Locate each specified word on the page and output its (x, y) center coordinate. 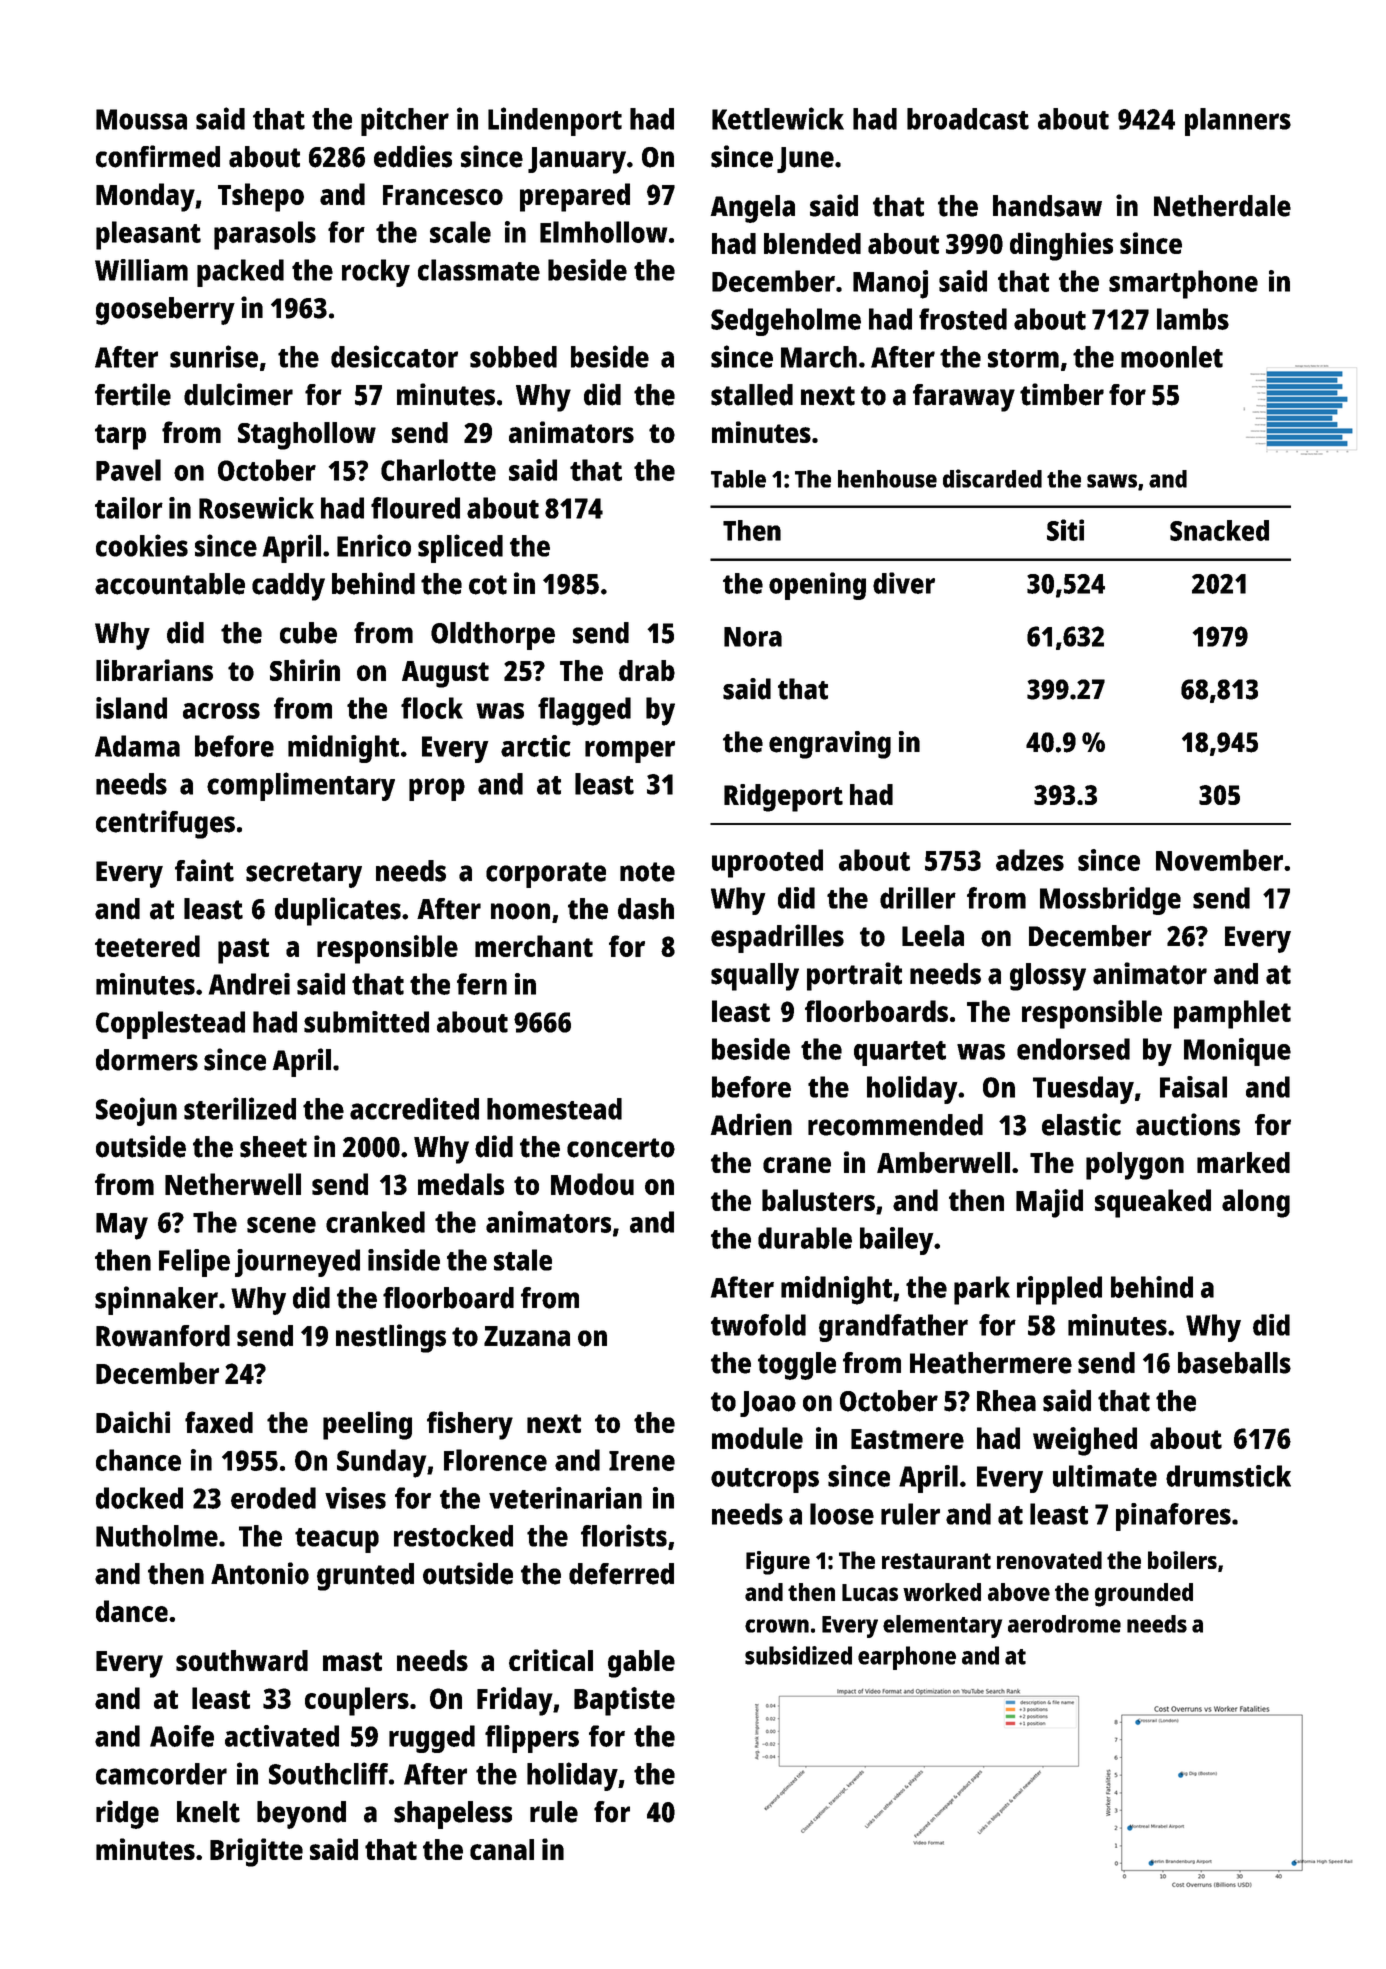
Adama (137, 746)
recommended (895, 1125)
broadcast (968, 119)
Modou (592, 1184)
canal (502, 1849)
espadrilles (777, 938)
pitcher (405, 121)
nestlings (391, 1338)
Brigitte (256, 1852)
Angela (752, 209)
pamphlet (1232, 1014)
